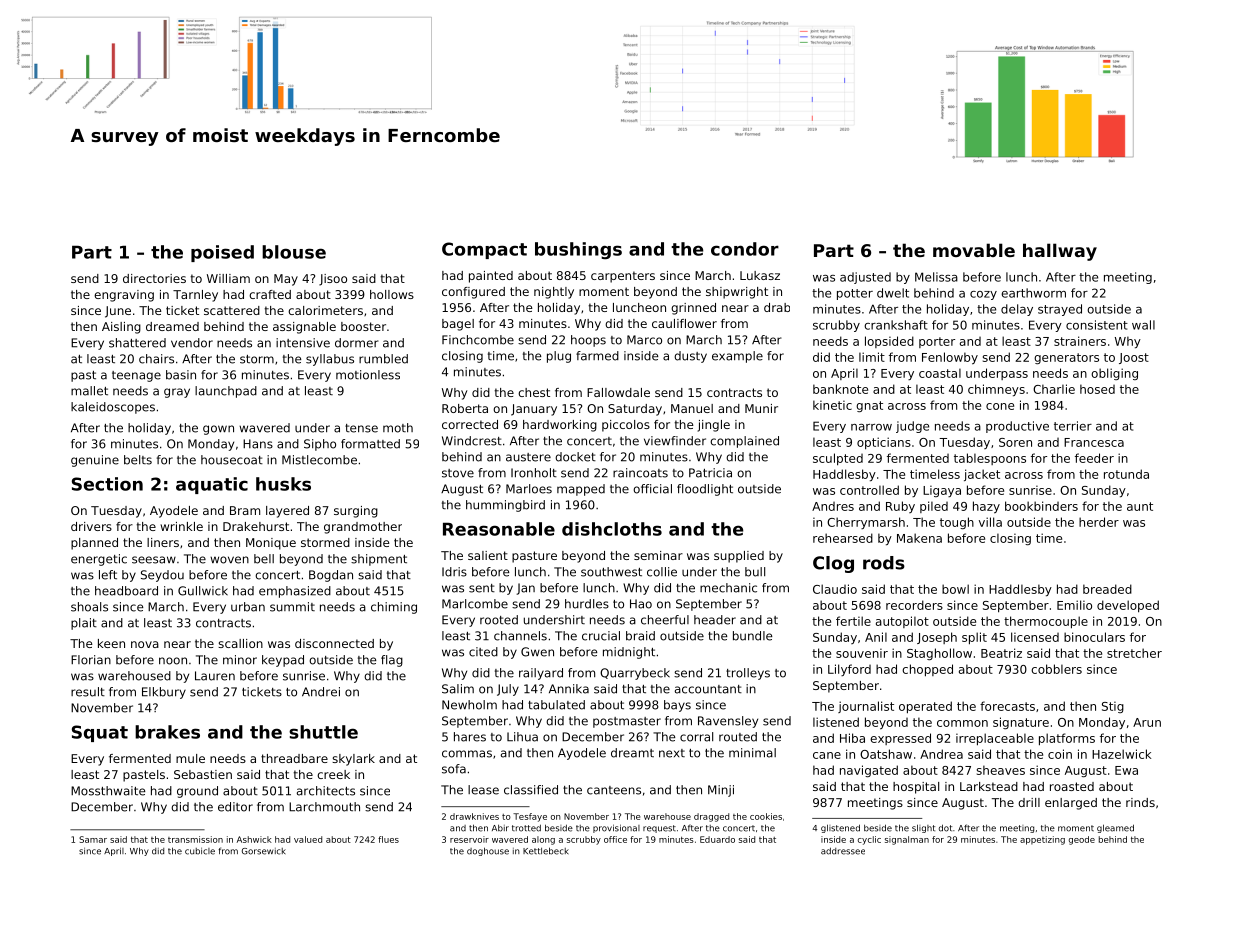 The image size is (1233, 952). I want to click on farmed, so click(597, 356).
